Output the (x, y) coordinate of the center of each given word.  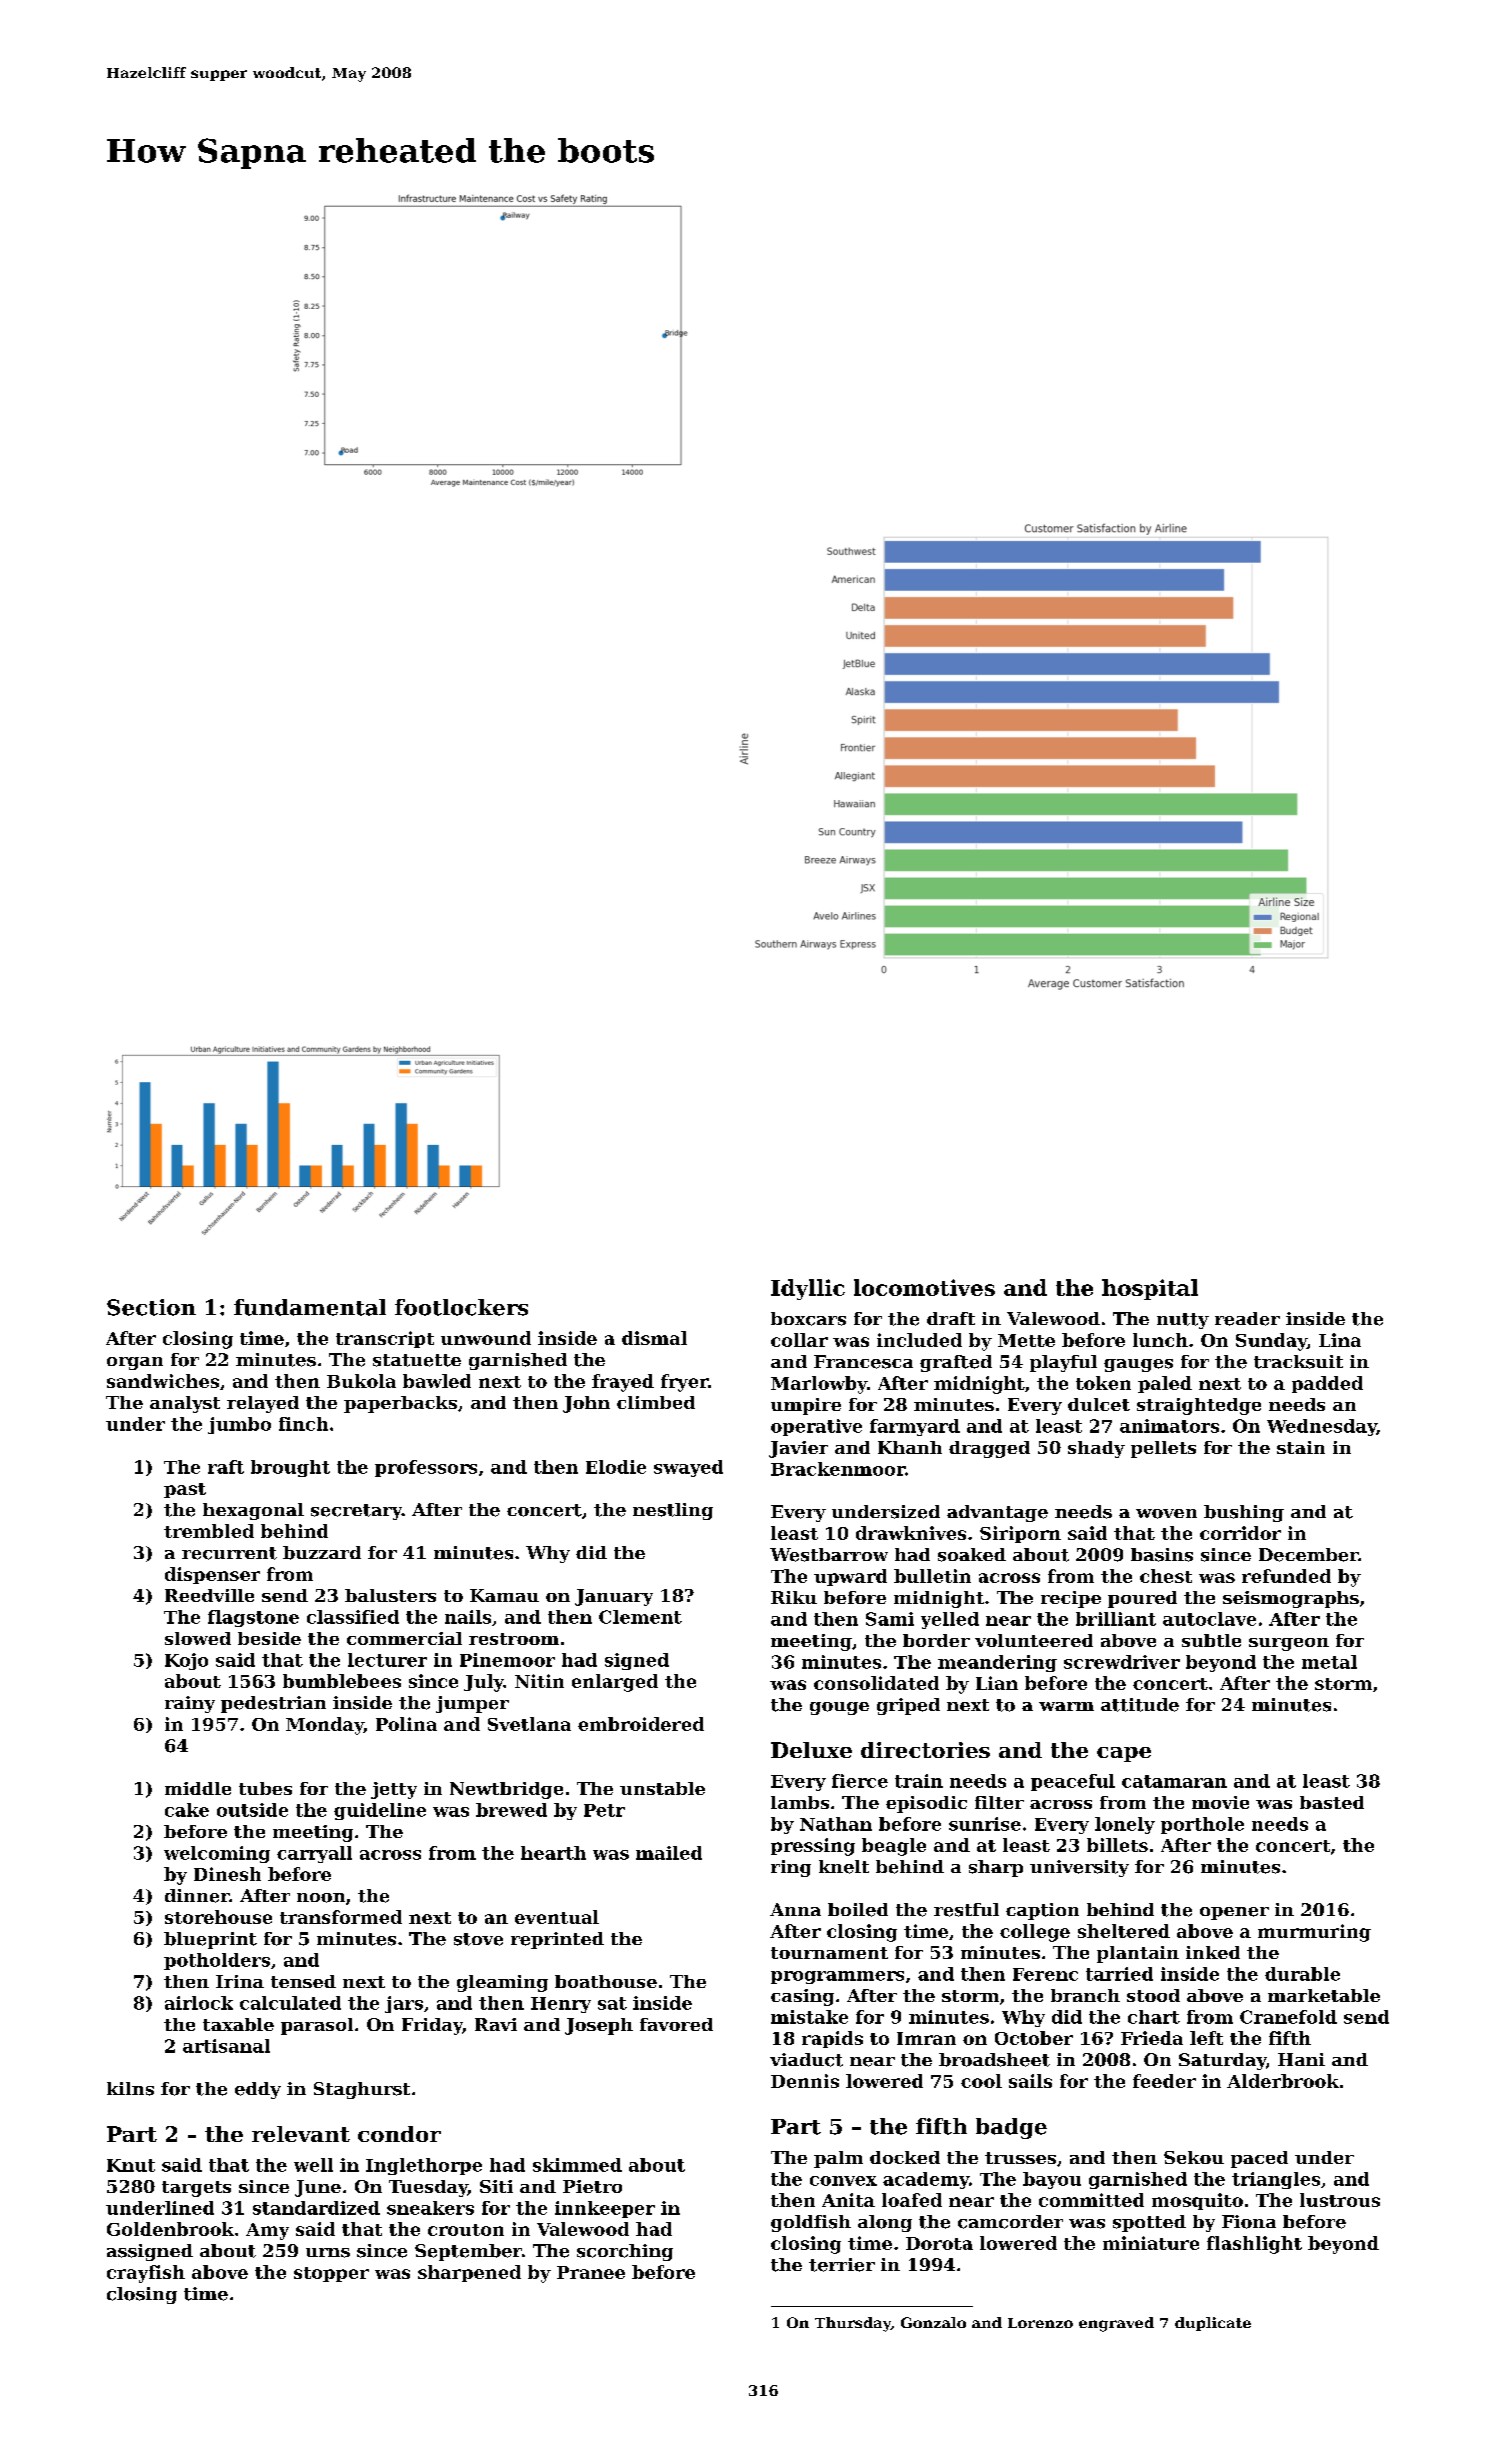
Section (151, 1307)
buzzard (322, 1553)
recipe (1071, 1599)
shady (1096, 1449)
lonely (1125, 1825)
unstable (662, 1788)
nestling (673, 1511)
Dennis (805, 2081)
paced (1259, 2159)
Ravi (496, 2024)
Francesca (863, 1362)
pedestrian (273, 1704)
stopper (331, 2274)
